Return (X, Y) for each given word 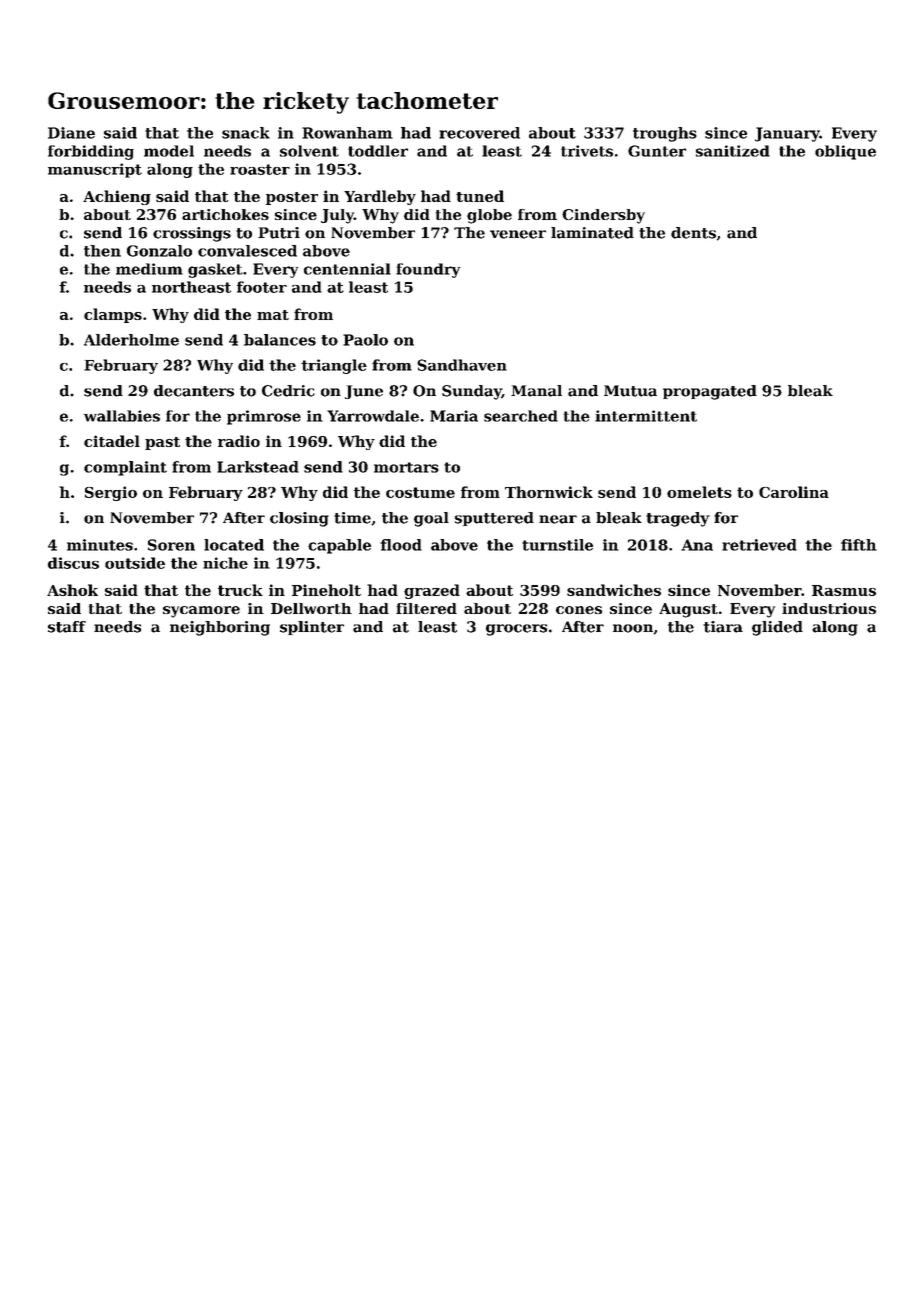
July (337, 216)
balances (280, 340)
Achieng (117, 197)
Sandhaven (462, 365)
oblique (845, 152)
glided (777, 628)
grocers (516, 630)
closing (299, 519)
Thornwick (549, 492)
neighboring (220, 628)
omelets (699, 492)
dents (693, 233)
